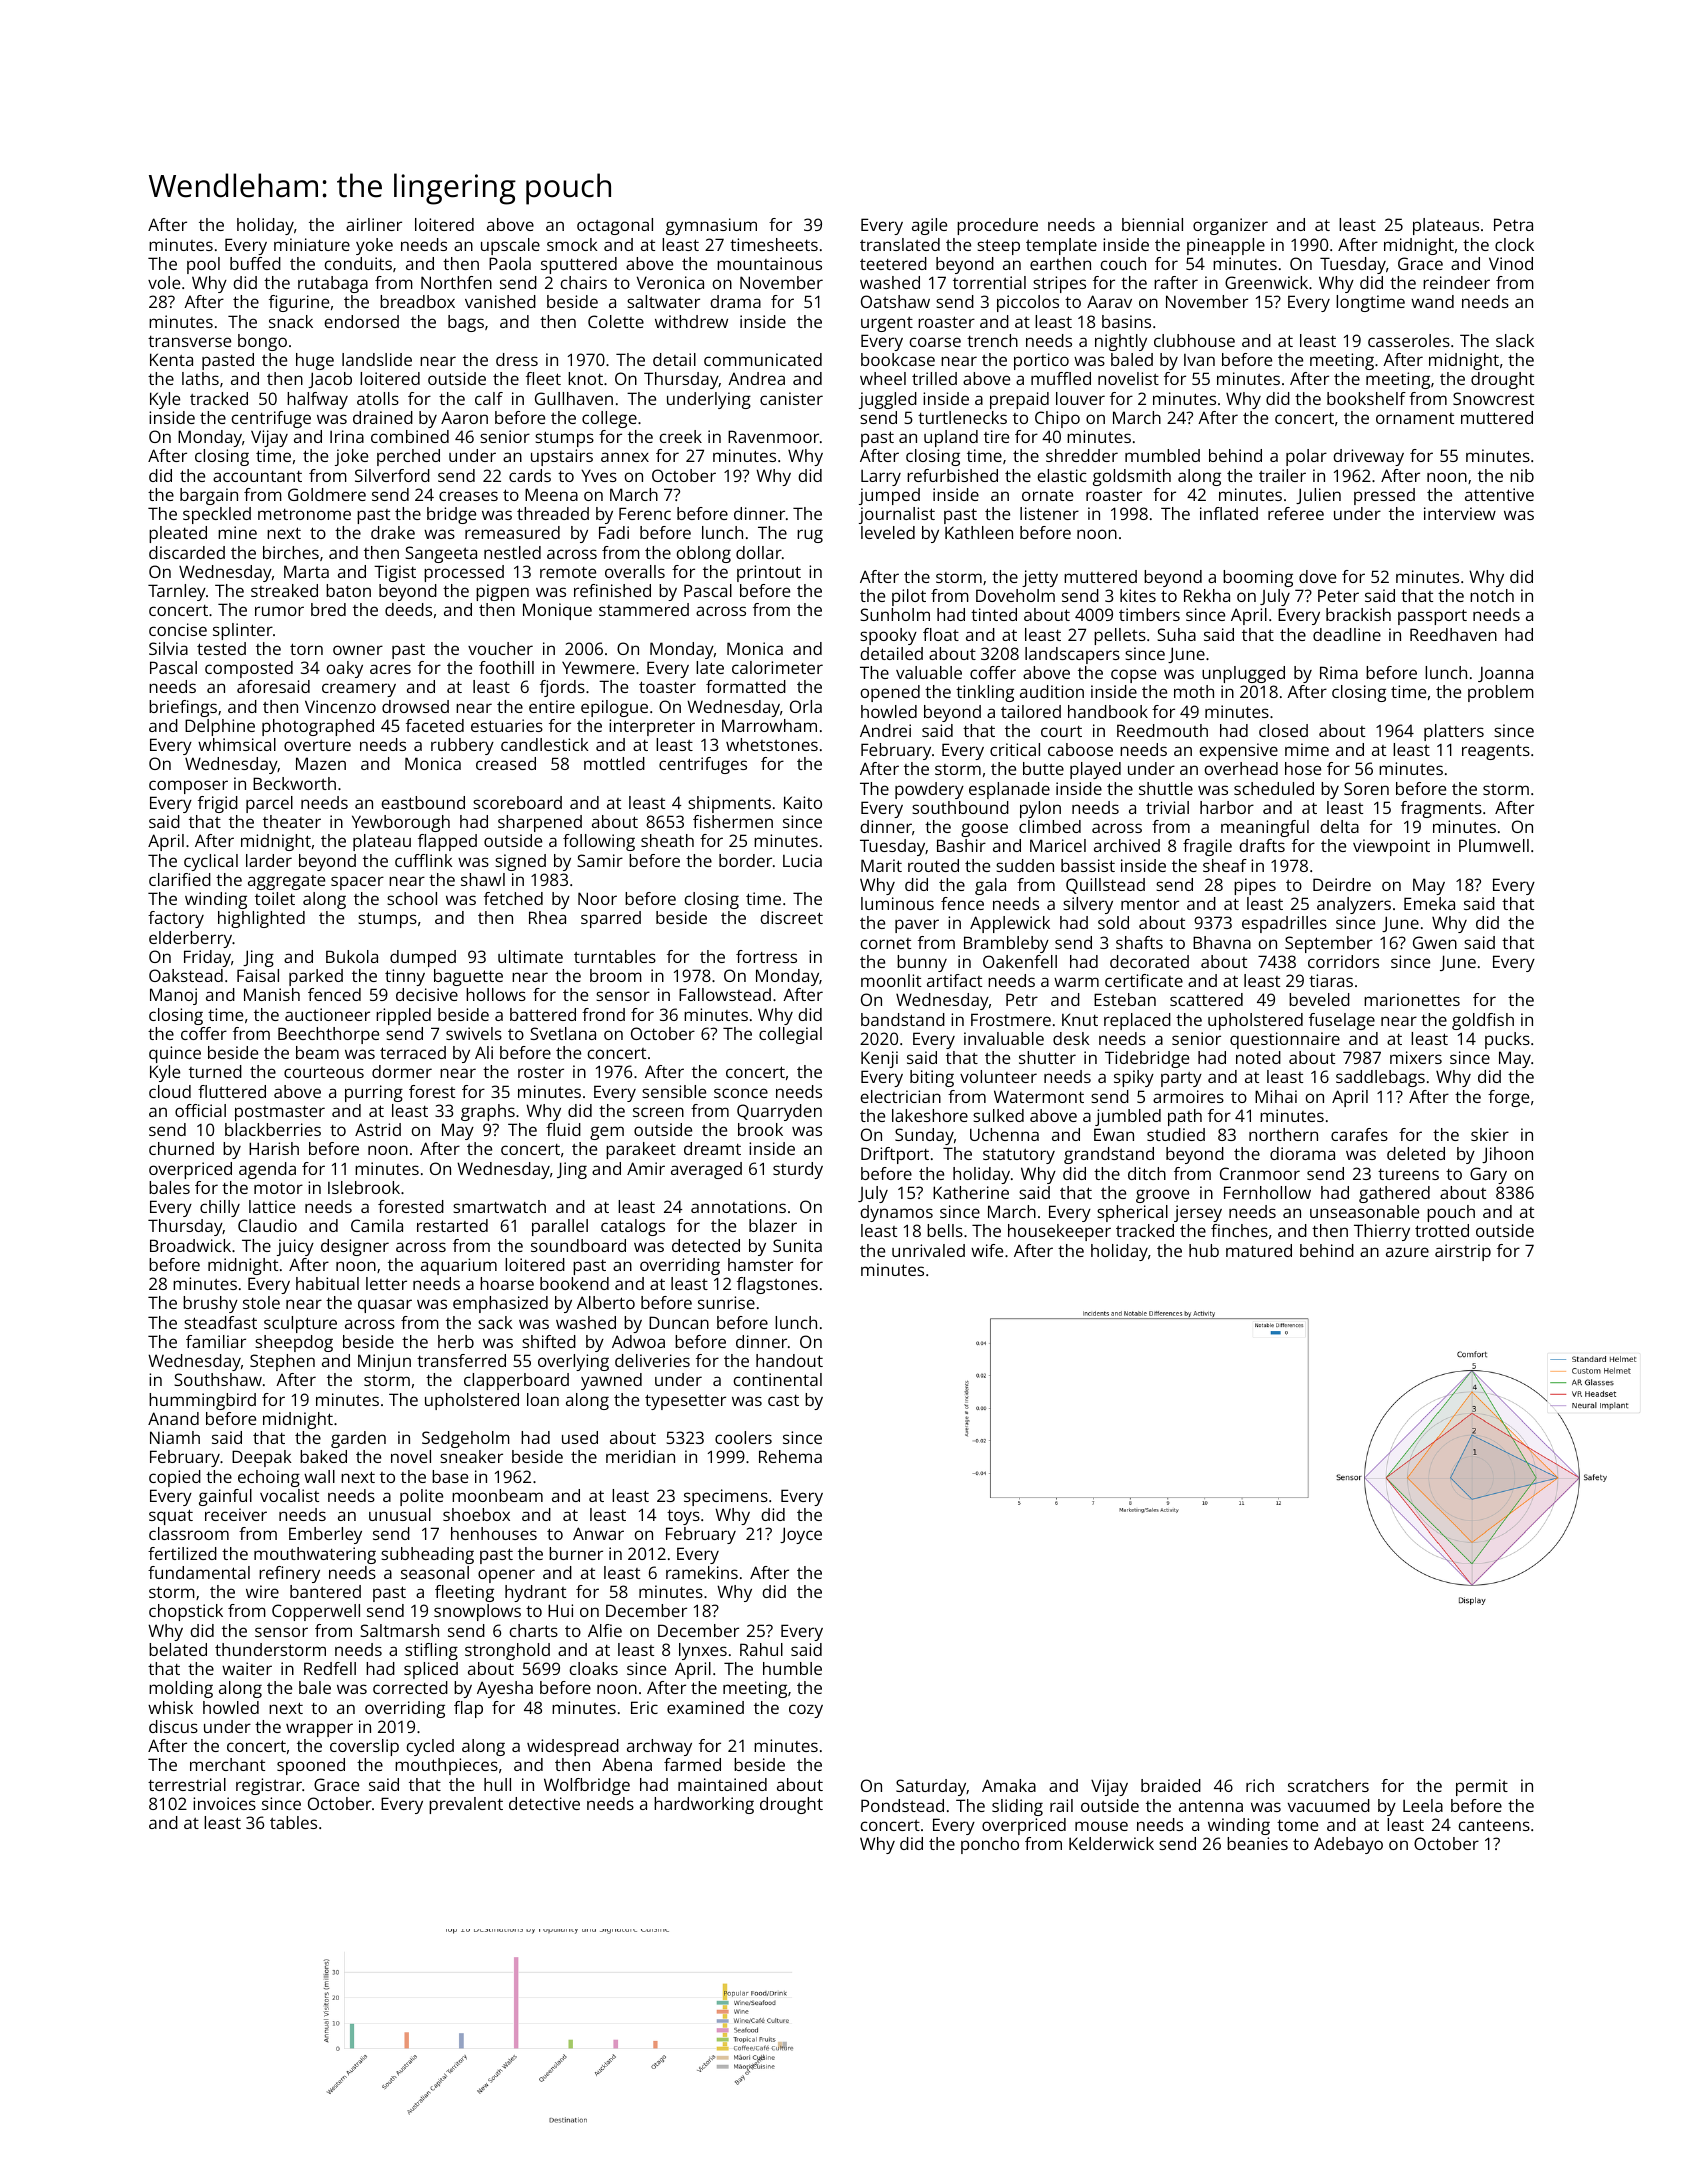 This image has width=1683, height=2178. Describe the element at coordinates (979, 532) in the image. I see `Kathleen` at that location.
